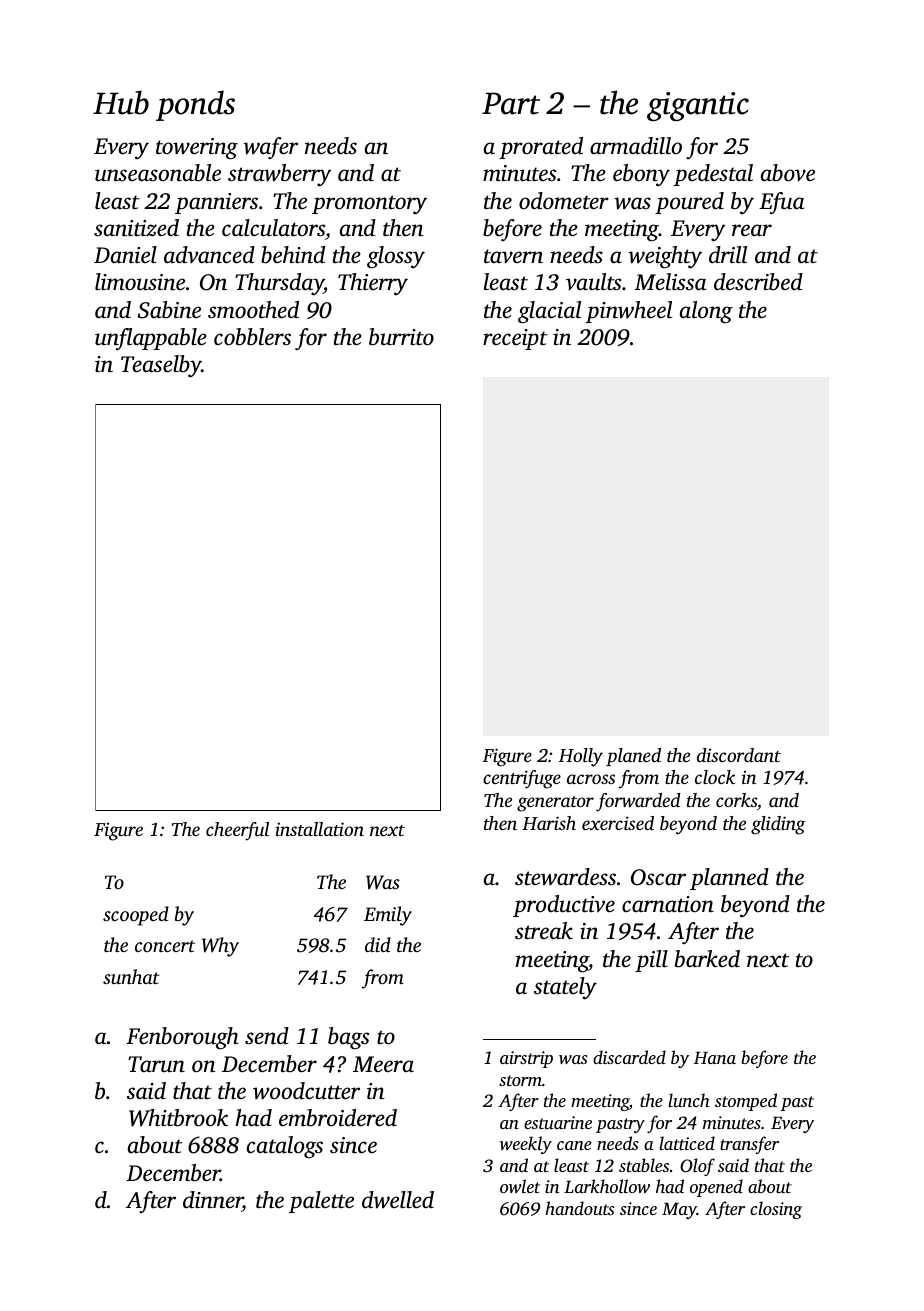 This page has height=1311, width=924. Describe the element at coordinates (161, 366) in the page. I see `Teaselby` at that location.
